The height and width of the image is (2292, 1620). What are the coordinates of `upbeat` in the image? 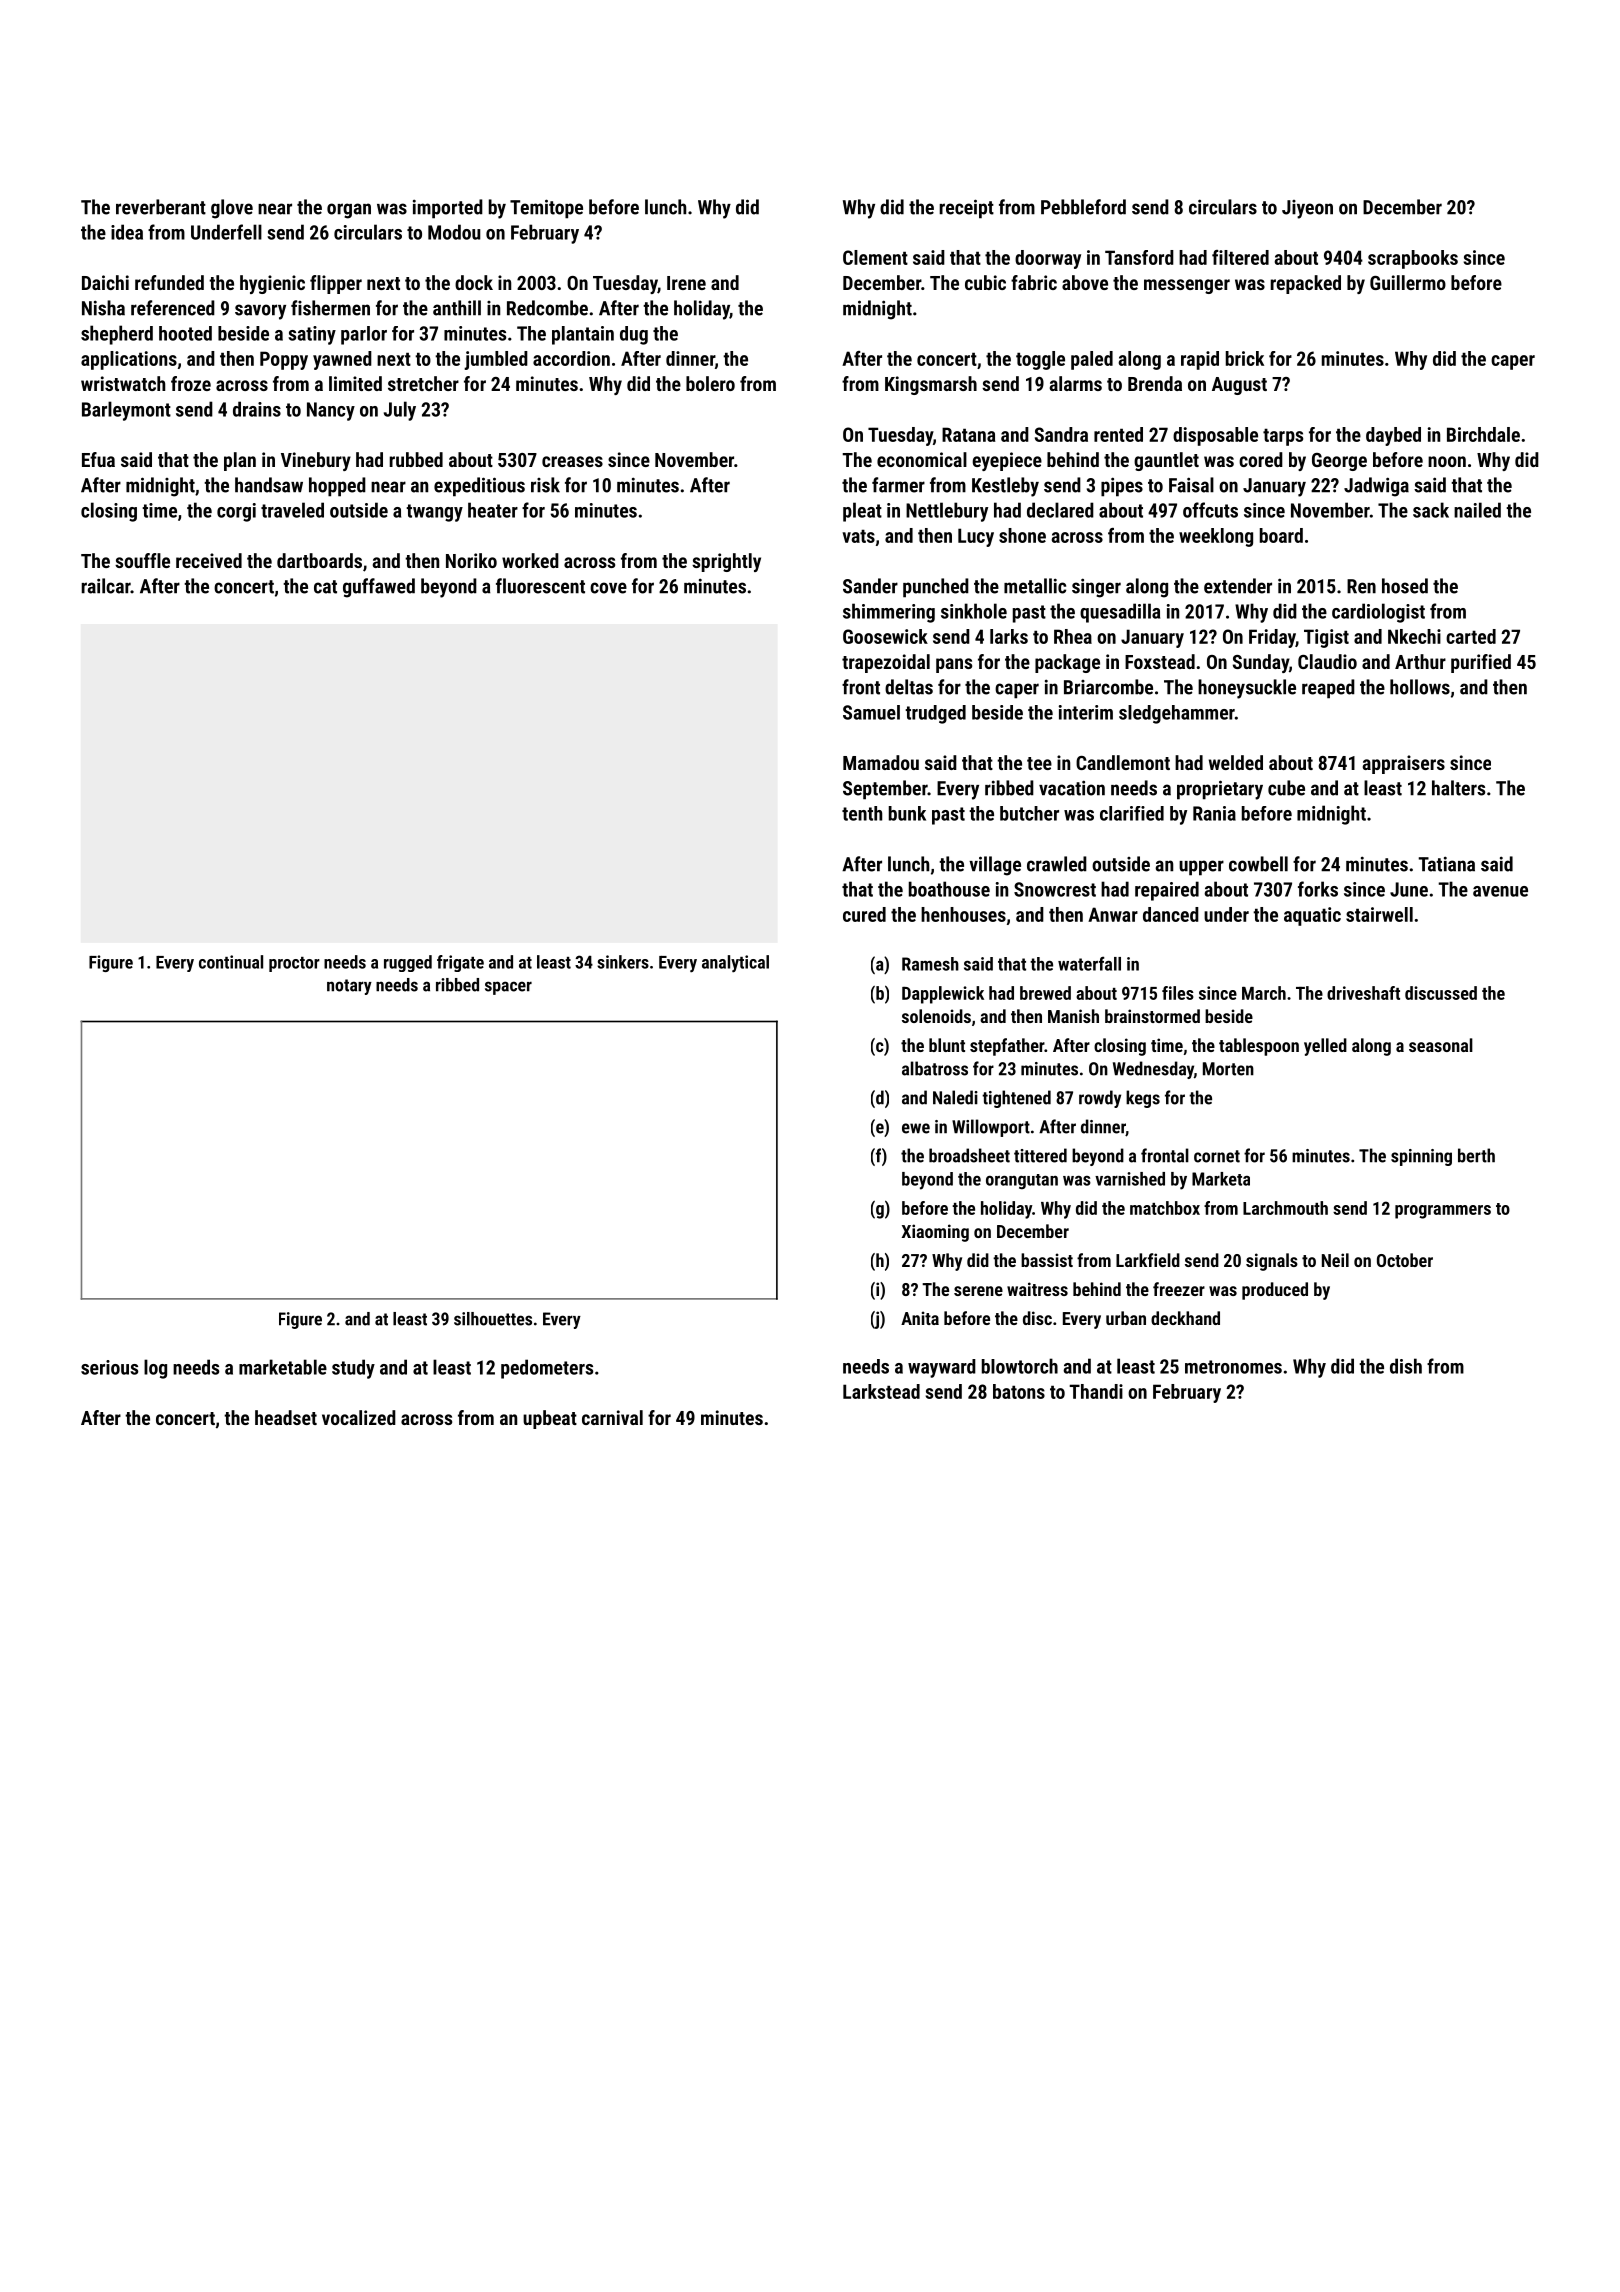 It's located at (550, 1419).
